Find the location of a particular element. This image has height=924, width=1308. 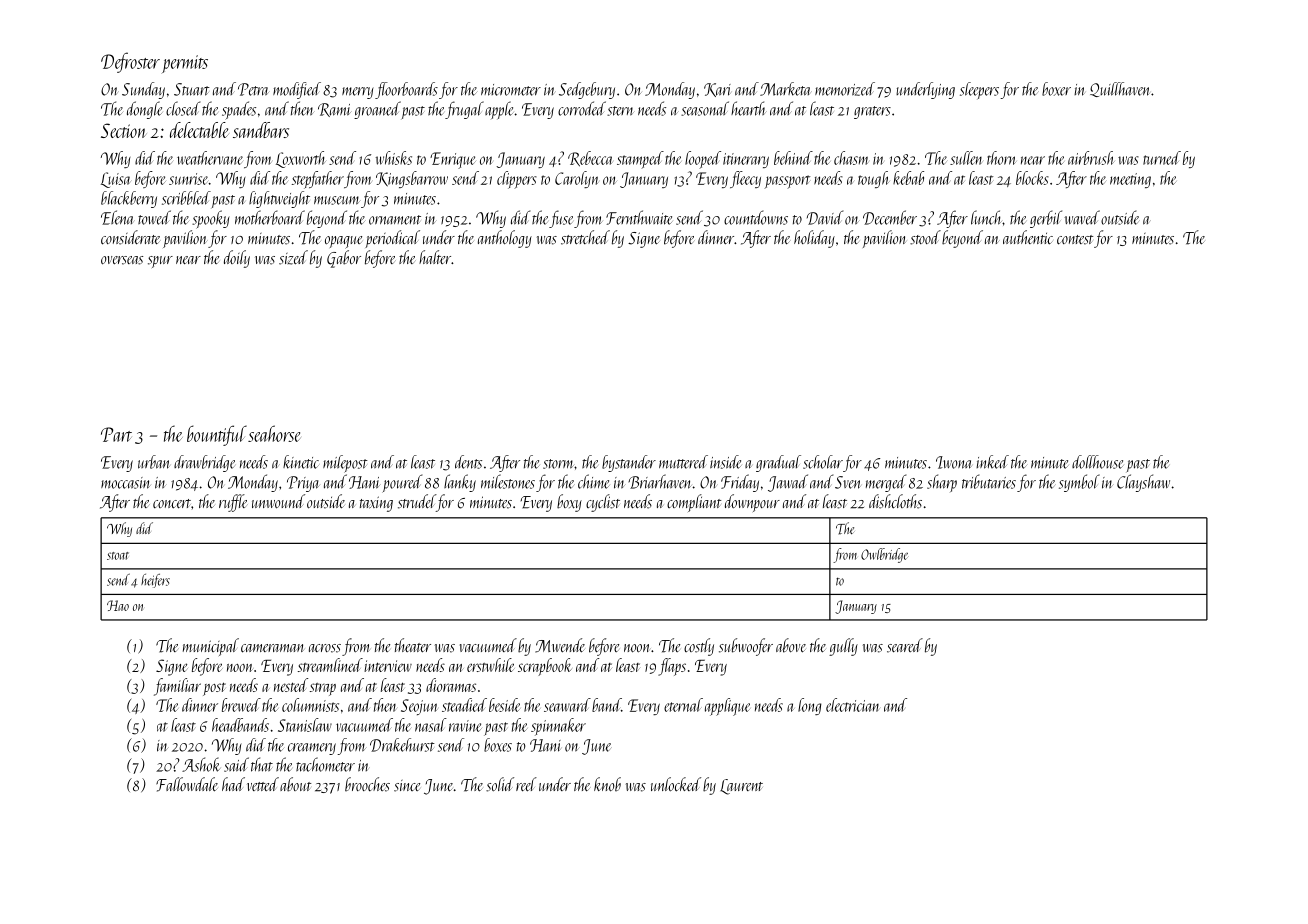

Kari is located at coordinates (717, 90).
